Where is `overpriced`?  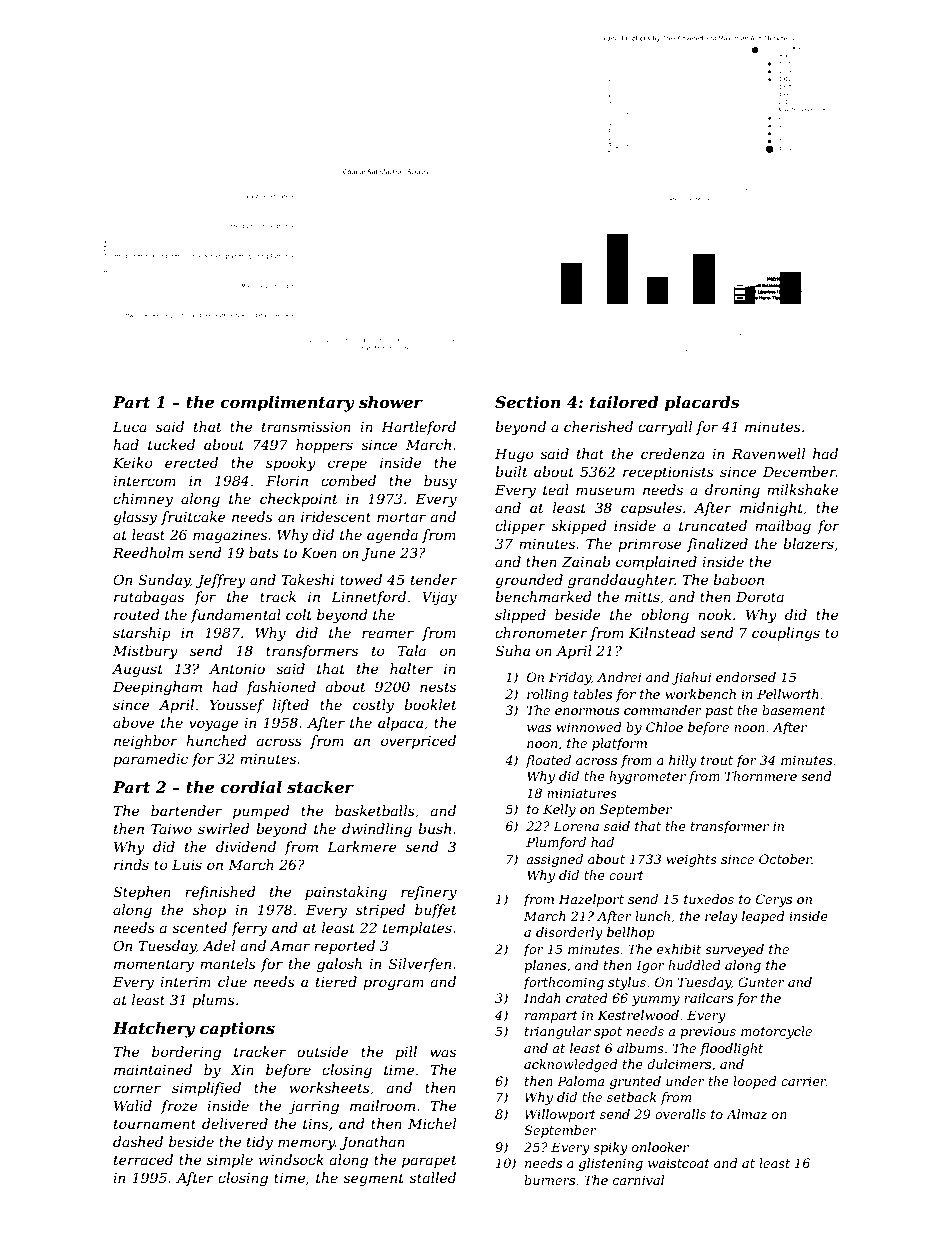 overpriced is located at coordinates (418, 742).
